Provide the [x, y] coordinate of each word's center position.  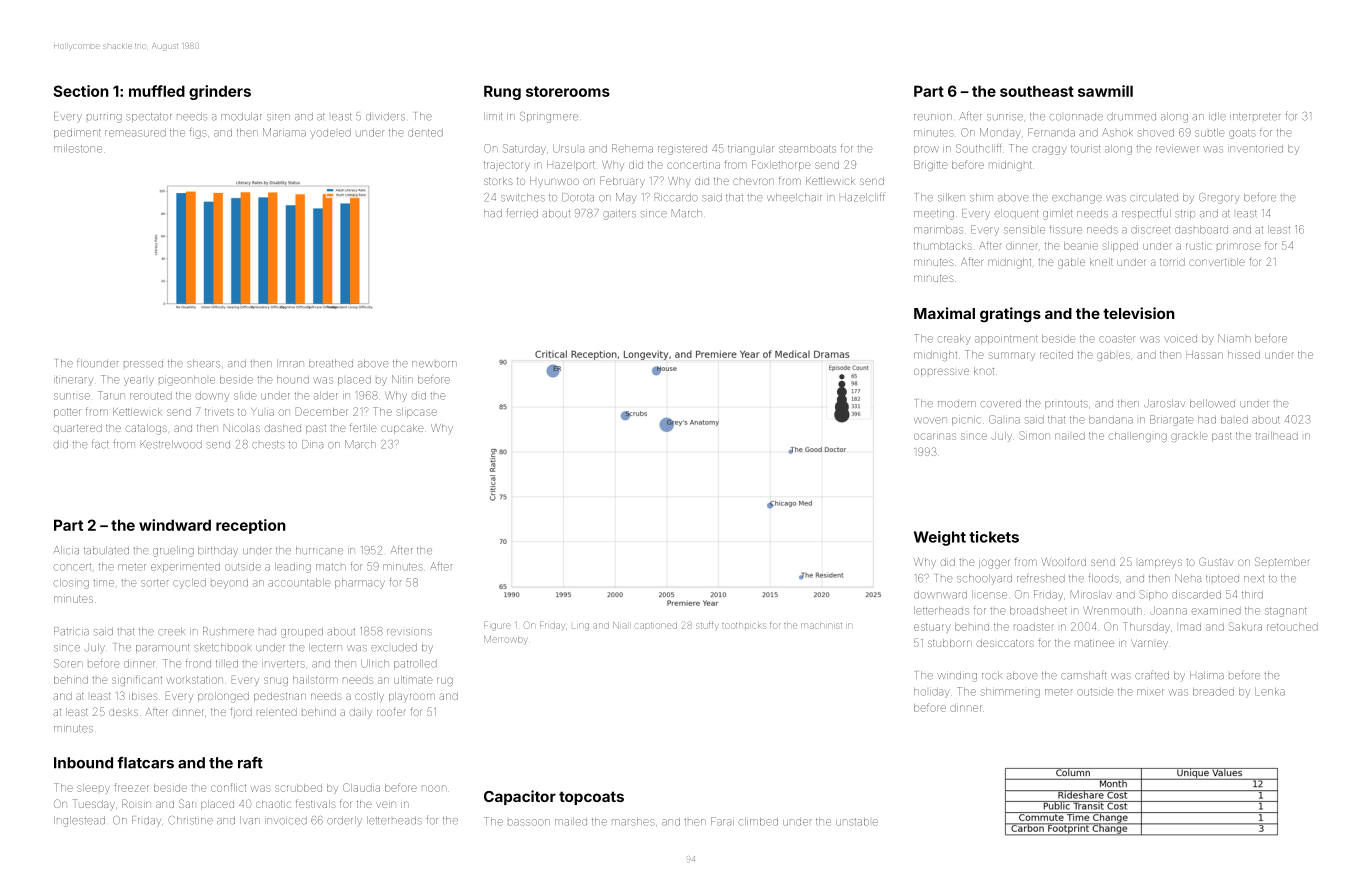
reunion [933, 117]
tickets [994, 537]
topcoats [591, 798]
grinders [220, 92]
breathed [331, 363]
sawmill [1105, 91]
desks [123, 712]
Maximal [944, 313]
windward [175, 525]
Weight [940, 538]
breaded [1213, 692]
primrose [1238, 246]
